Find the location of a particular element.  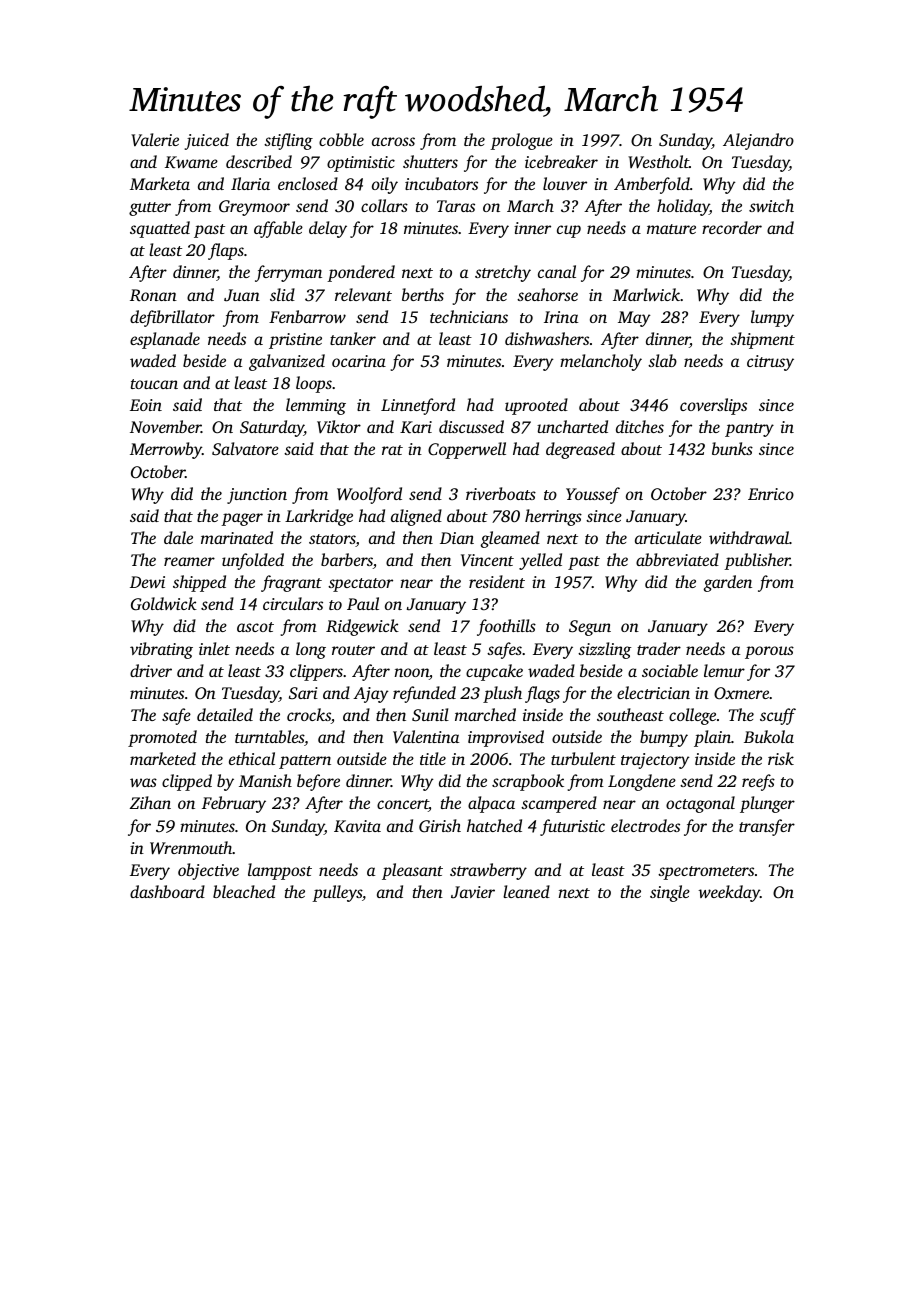

reamer is located at coordinates (189, 561).
